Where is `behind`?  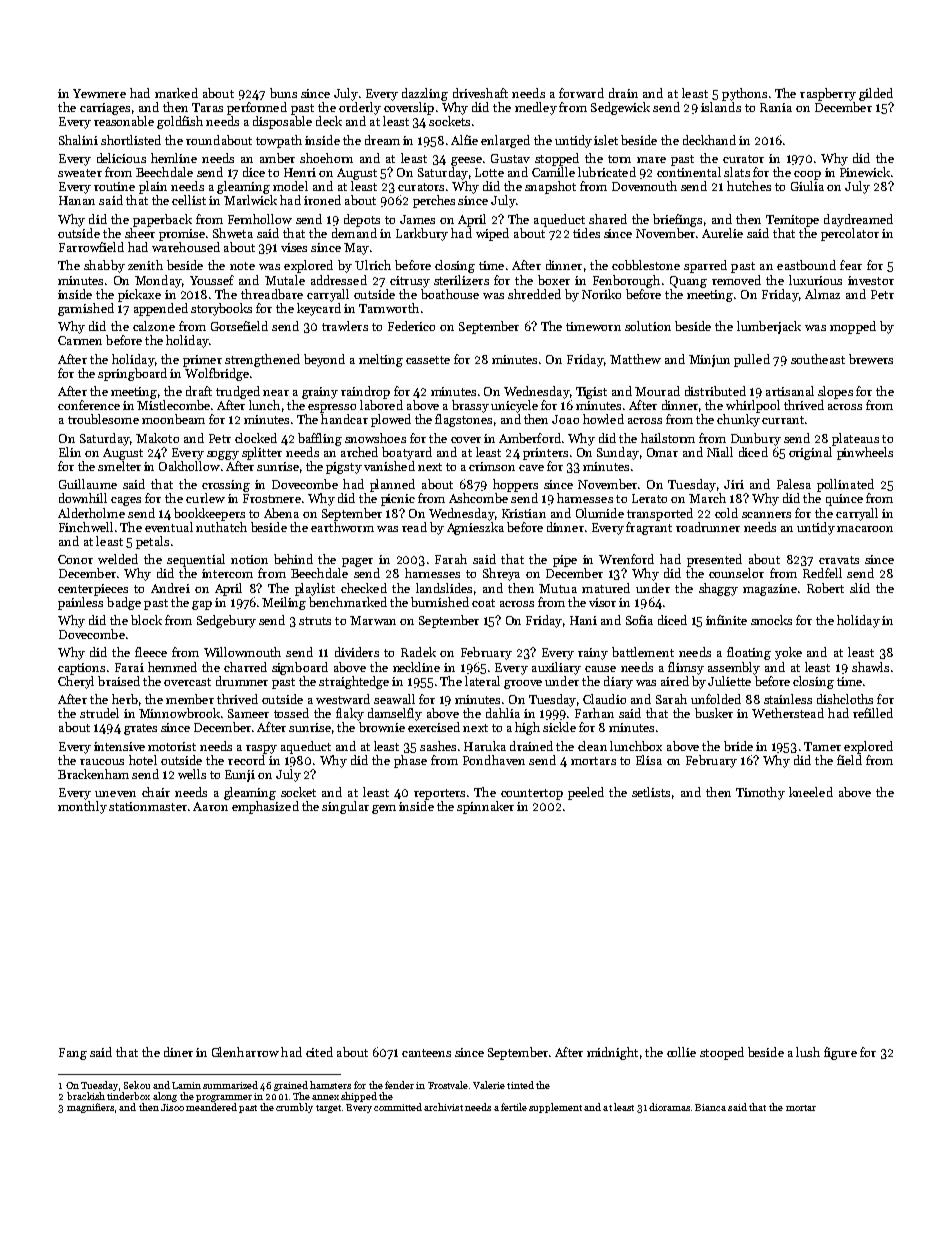 behind is located at coordinates (293, 559).
